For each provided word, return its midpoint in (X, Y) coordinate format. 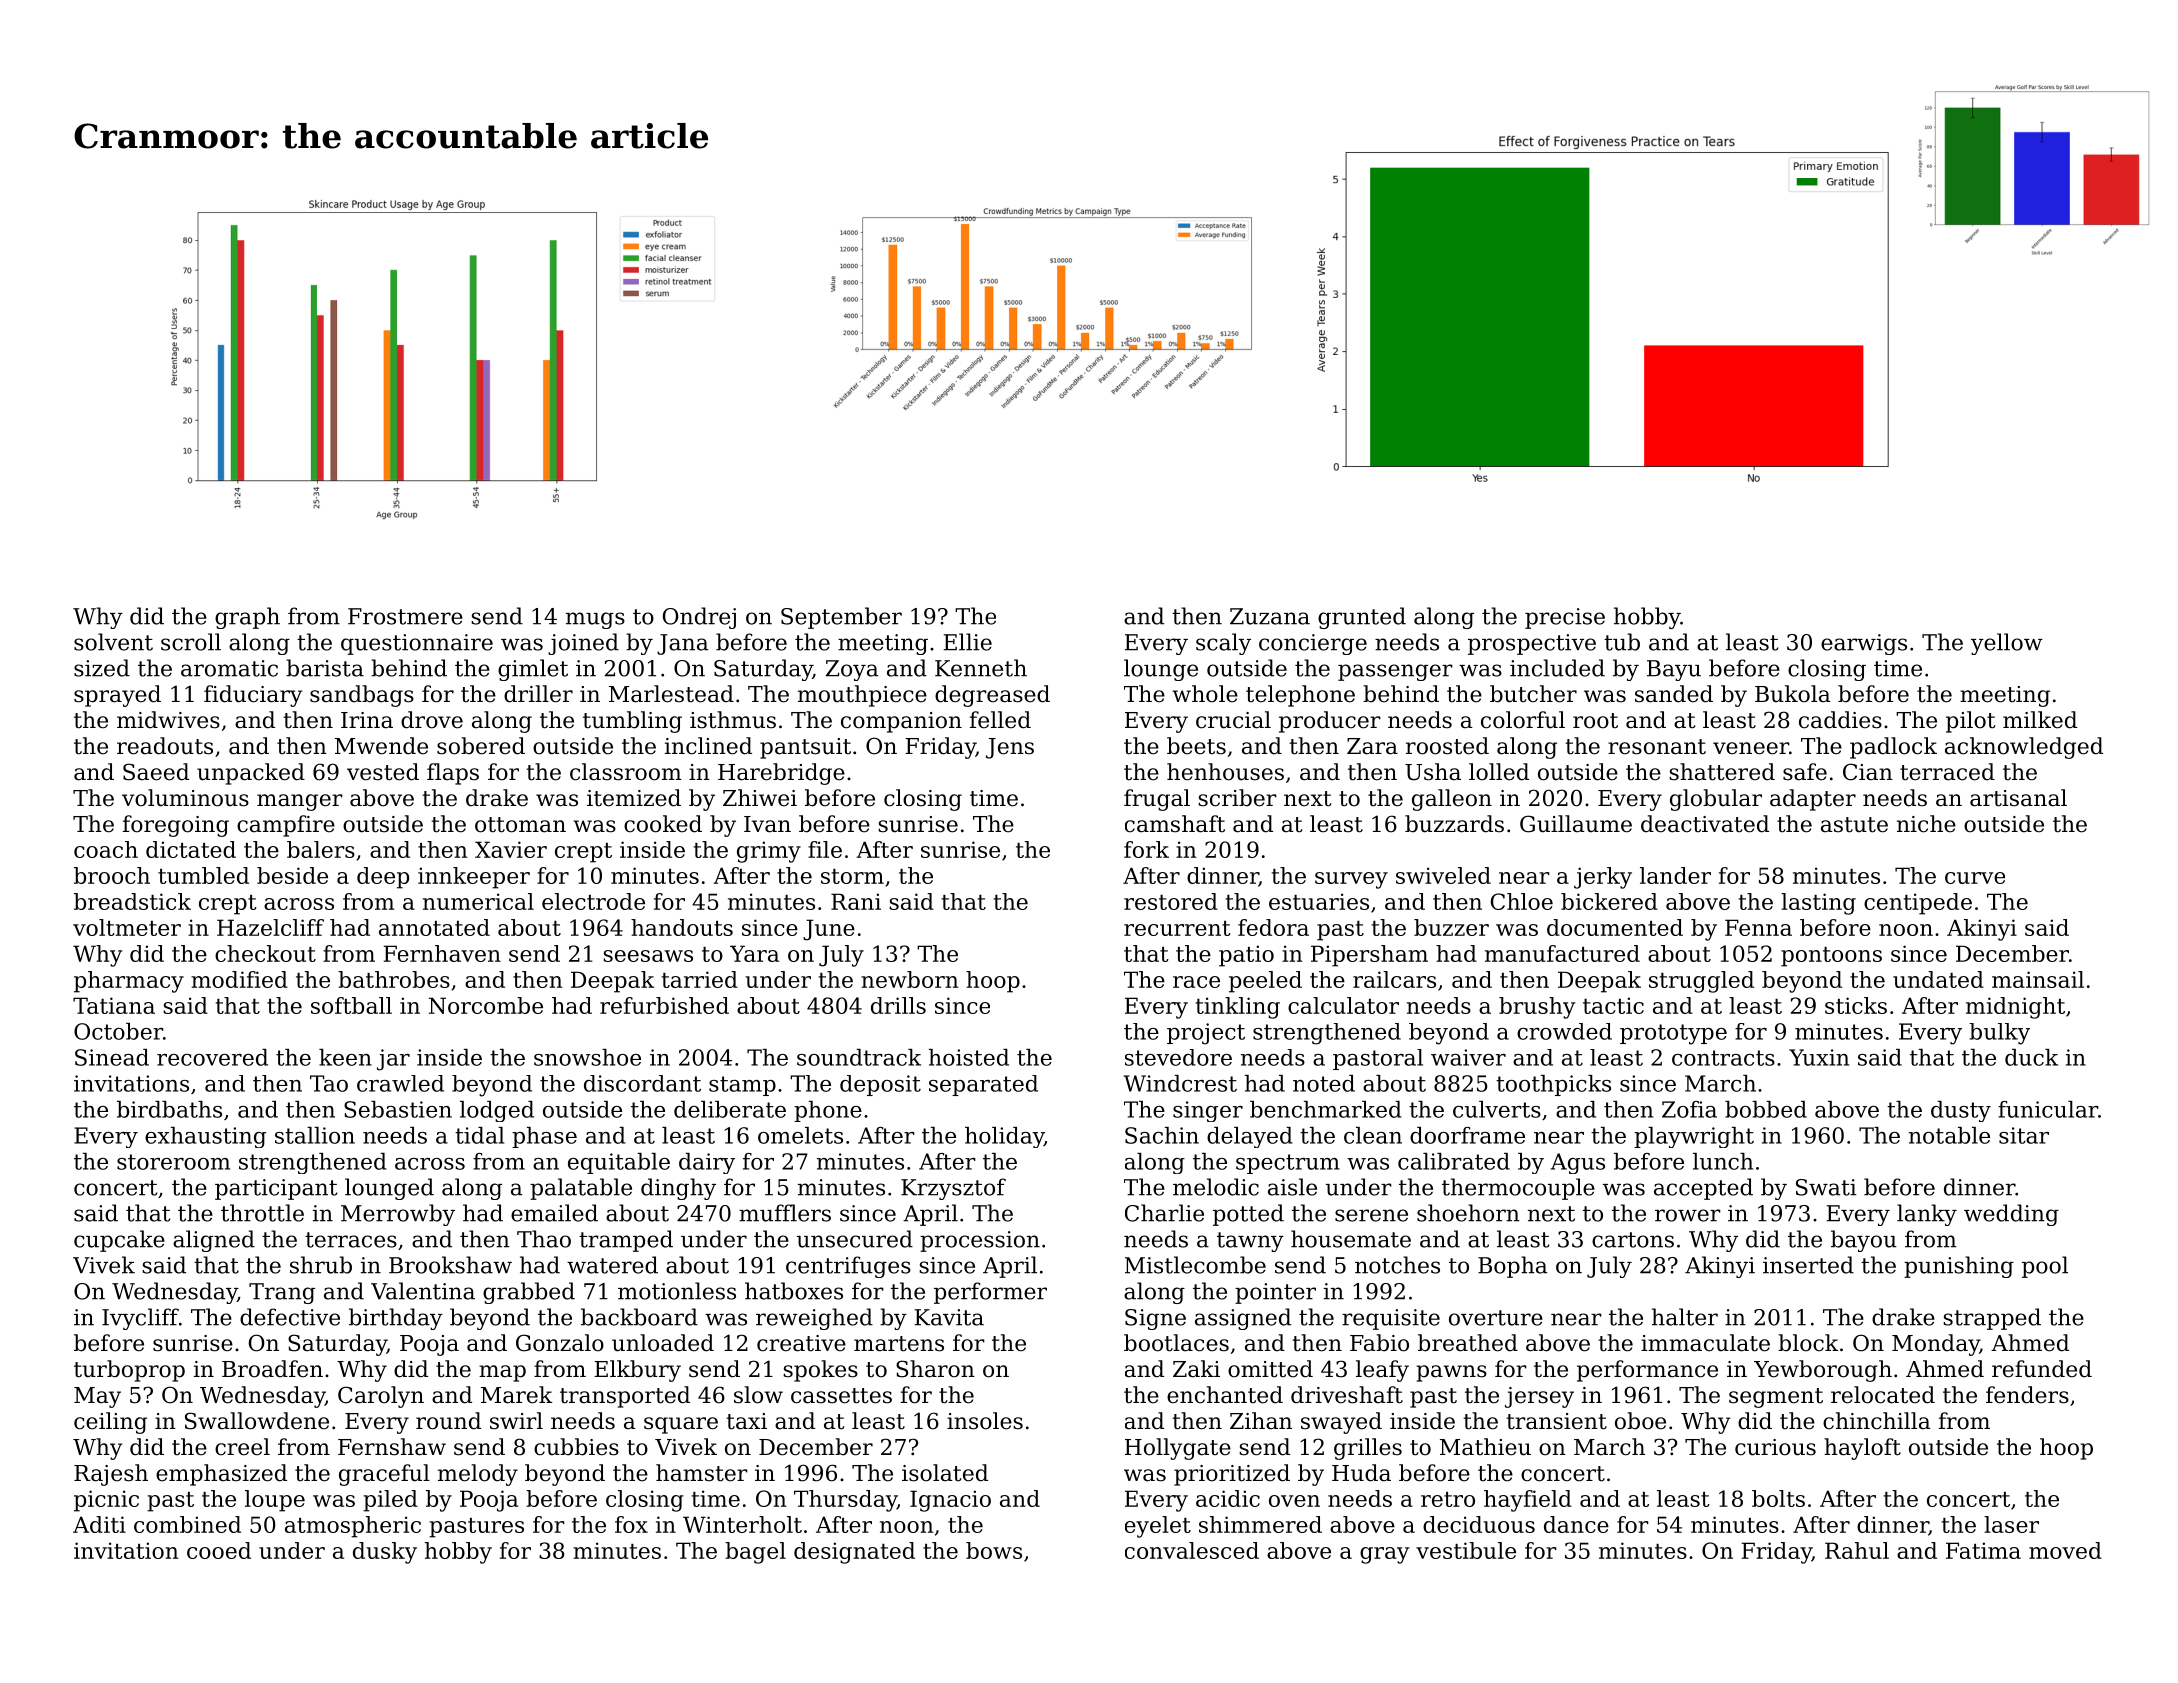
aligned (214, 1241)
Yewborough (1823, 1371)
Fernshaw (392, 1447)
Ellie (967, 642)
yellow (2007, 644)
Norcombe (486, 1005)
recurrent (1177, 928)
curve (1975, 878)
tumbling (632, 722)
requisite (1391, 1319)
